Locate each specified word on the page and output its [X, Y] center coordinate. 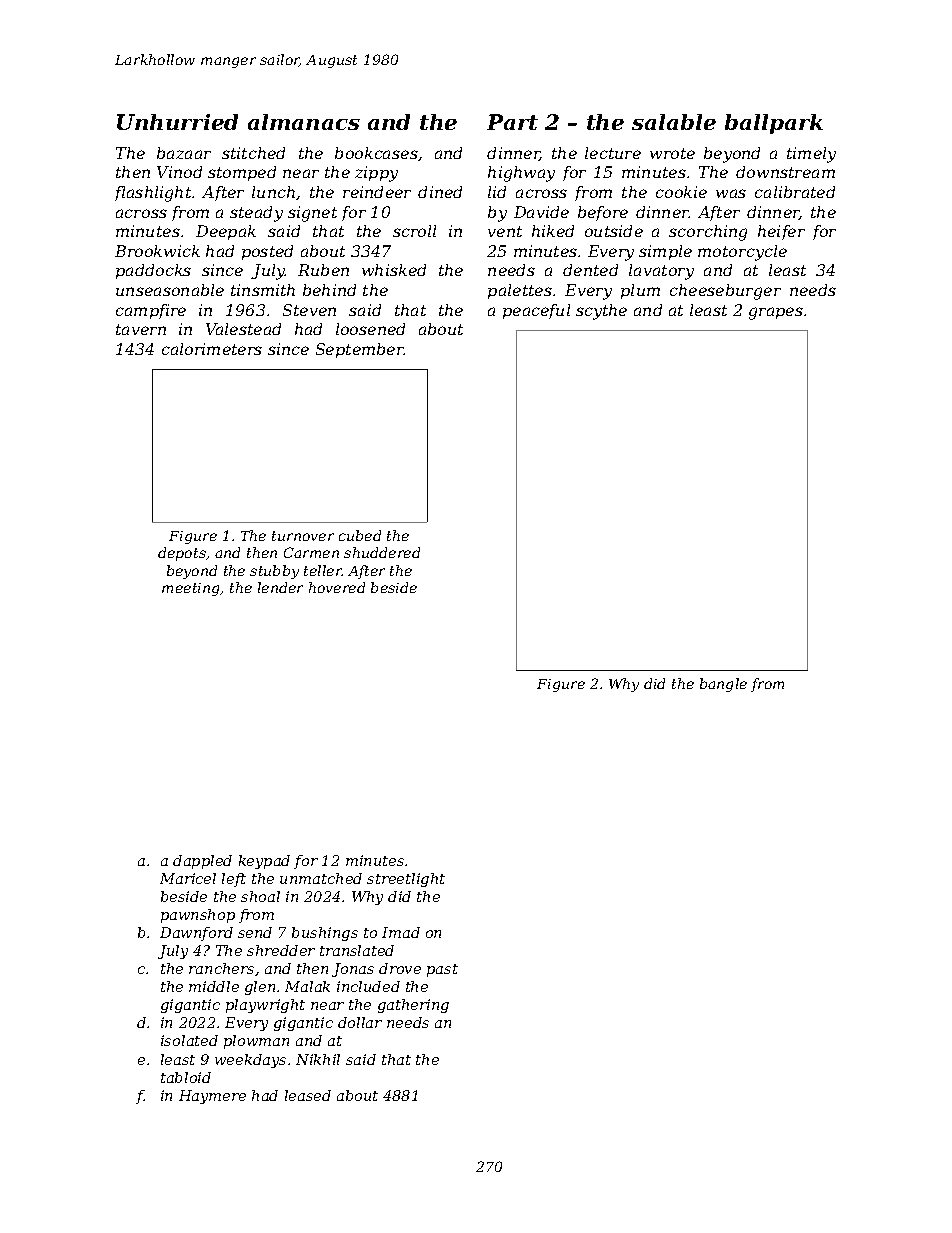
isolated [189, 1040]
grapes [776, 313]
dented [590, 270]
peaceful [536, 311]
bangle [723, 685]
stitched [253, 153]
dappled [202, 862]
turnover [303, 536]
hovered [337, 587]
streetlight [406, 880]
